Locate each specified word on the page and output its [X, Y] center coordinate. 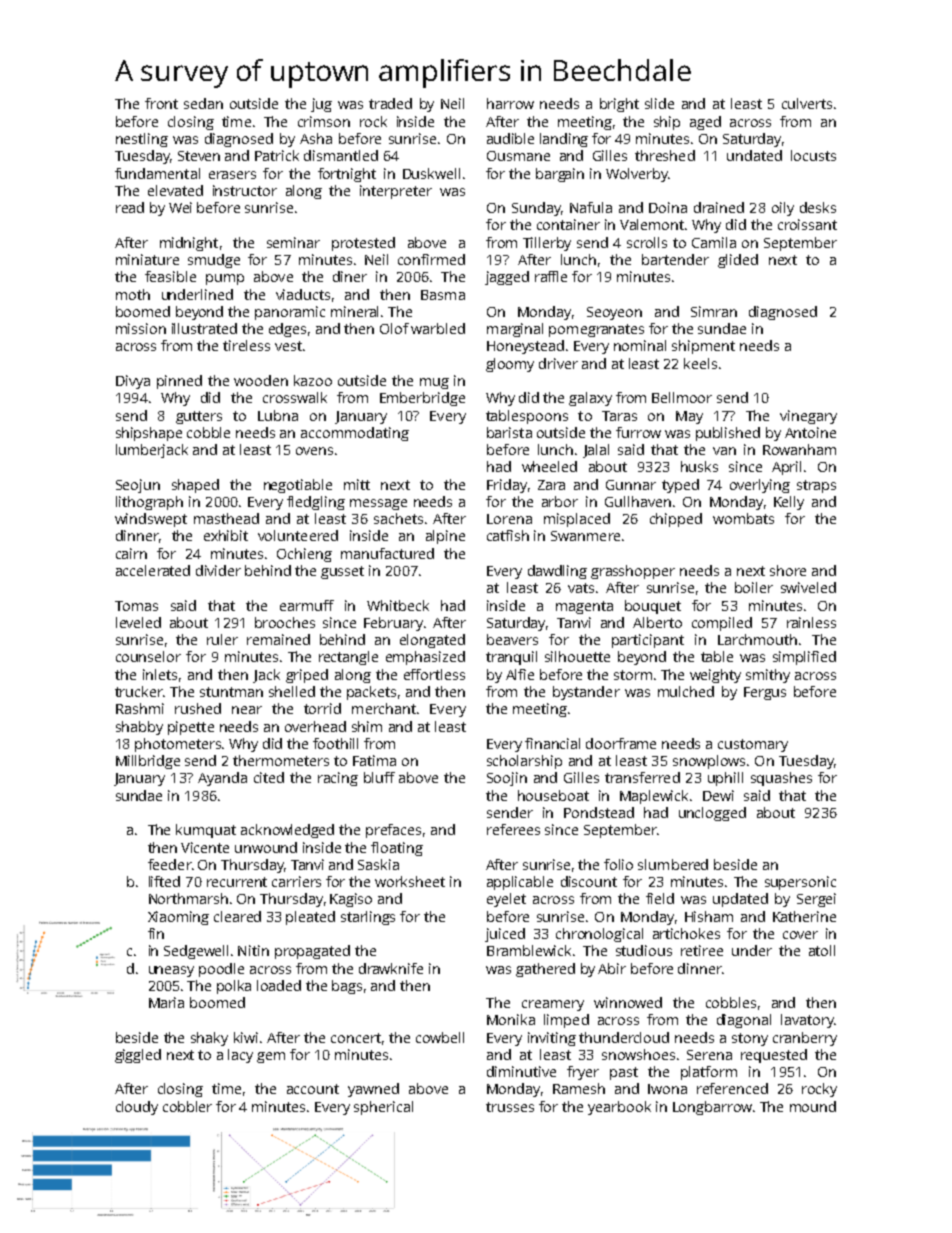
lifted [164, 881]
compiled [722, 624]
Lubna [278, 415]
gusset [342, 572]
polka [234, 987]
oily [783, 209]
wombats [743, 518]
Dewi [718, 795]
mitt [357, 484]
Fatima [374, 760]
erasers [232, 175]
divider [218, 570]
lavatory [807, 1021]
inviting [552, 1039]
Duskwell [431, 173]
